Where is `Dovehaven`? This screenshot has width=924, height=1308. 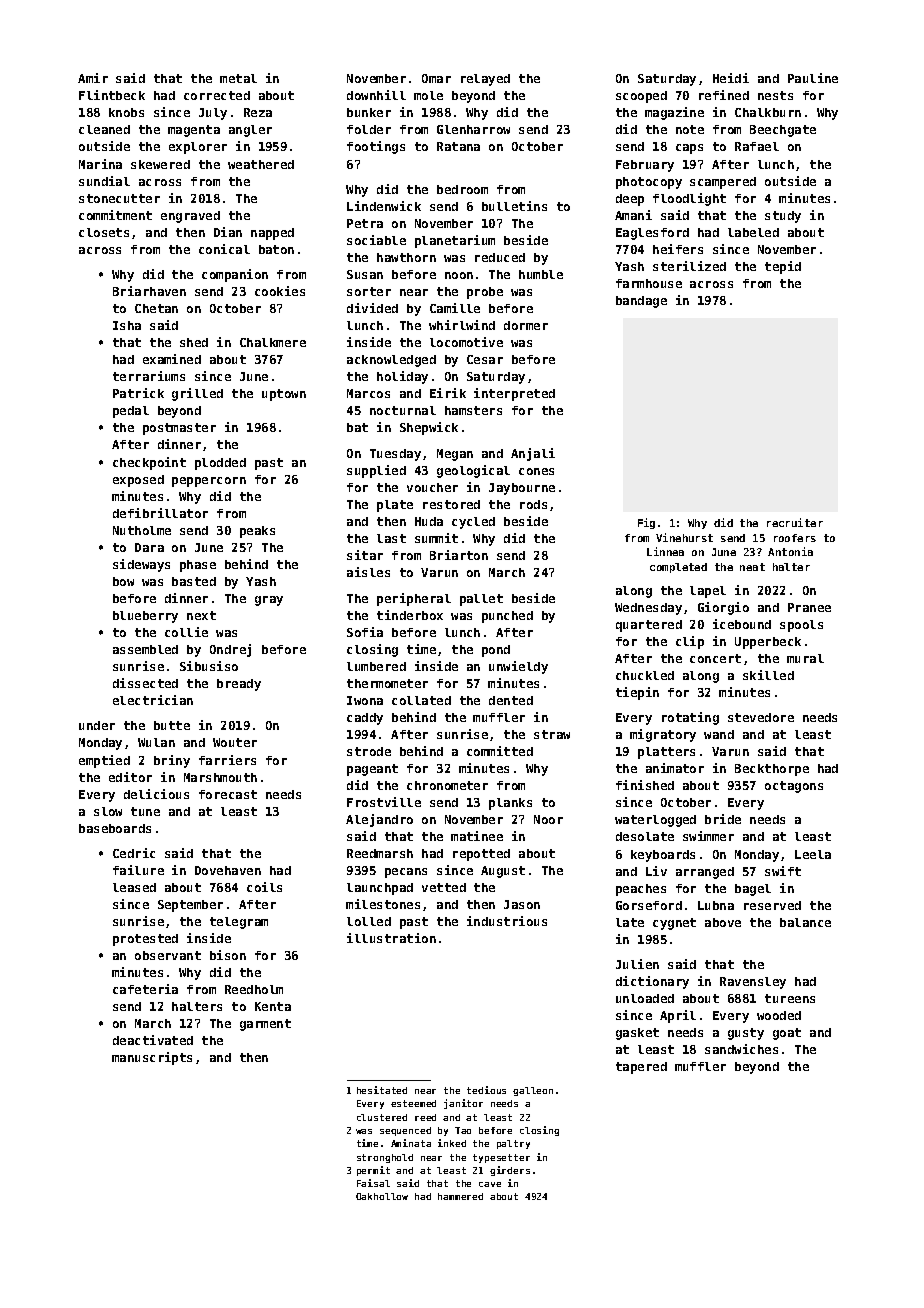 Dovehaven is located at coordinates (228, 870).
